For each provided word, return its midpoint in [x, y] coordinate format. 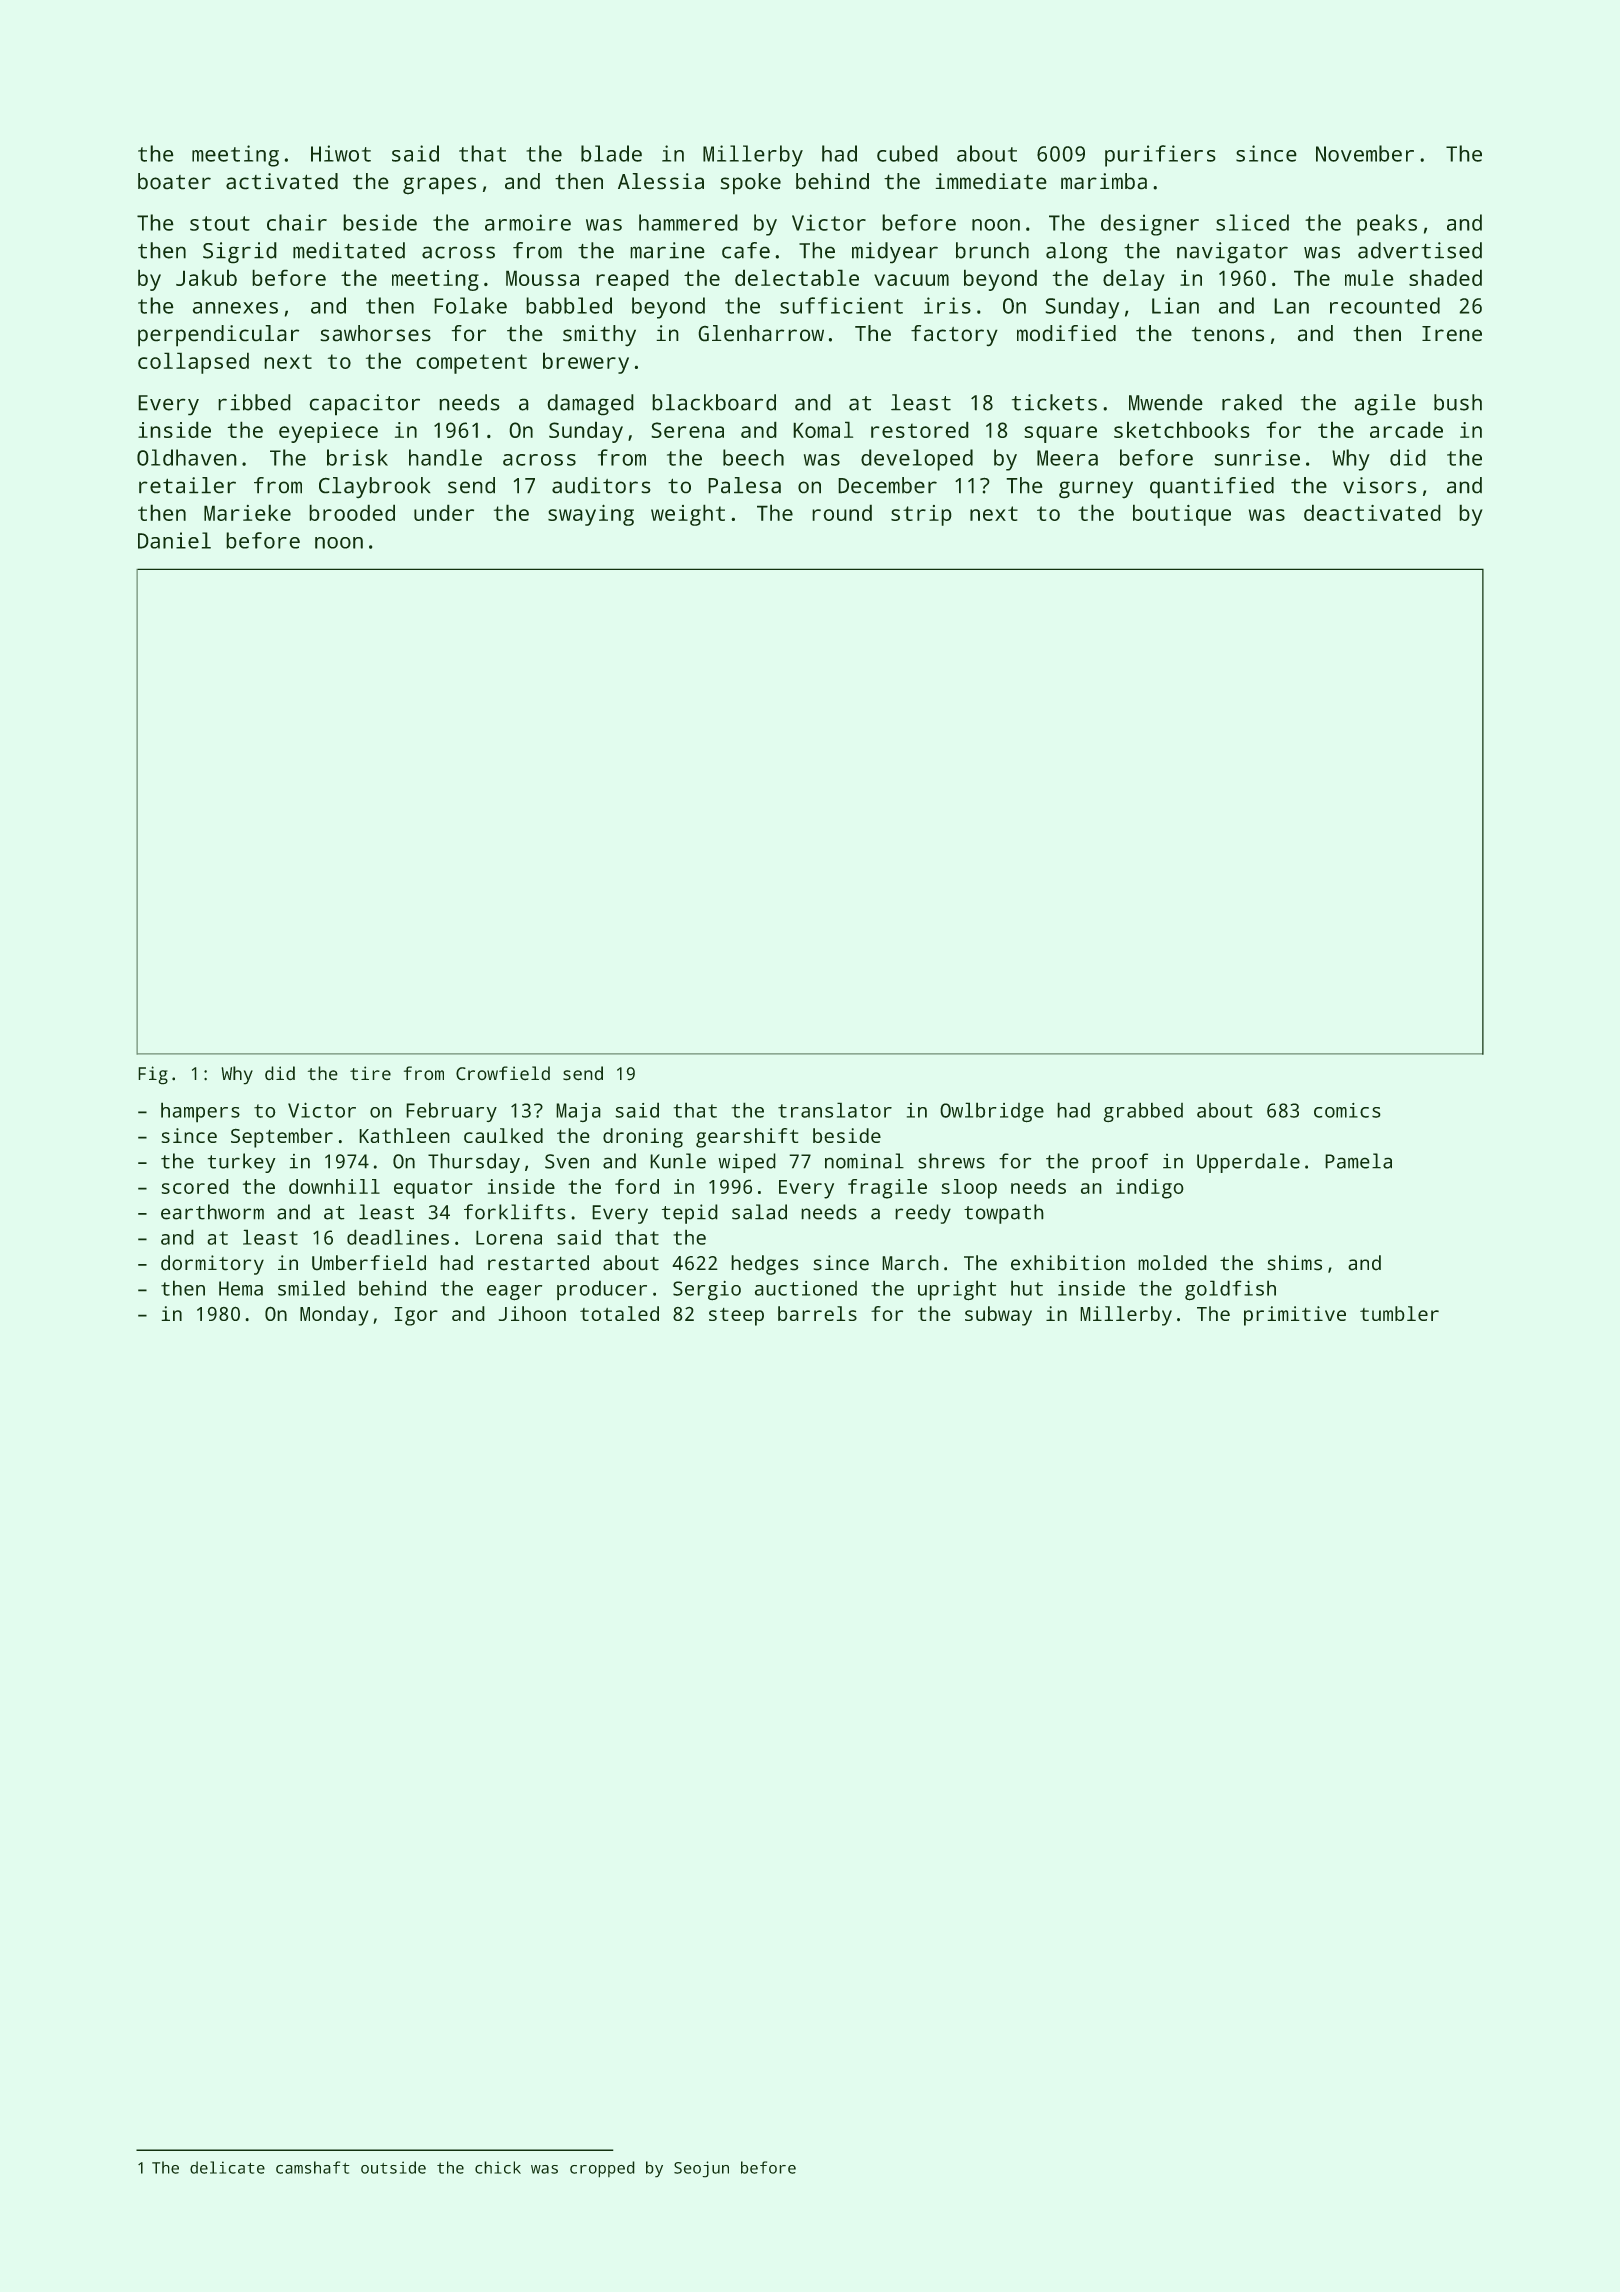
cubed [907, 153]
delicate [227, 2167]
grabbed [1143, 1112]
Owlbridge [992, 1112]
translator [835, 1110]
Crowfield [503, 1073]
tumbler [1399, 1313]
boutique [1182, 515]
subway [998, 1316]
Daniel [174, 540]
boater [174, 181]
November [1365, 153]
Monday [334, 1316]
